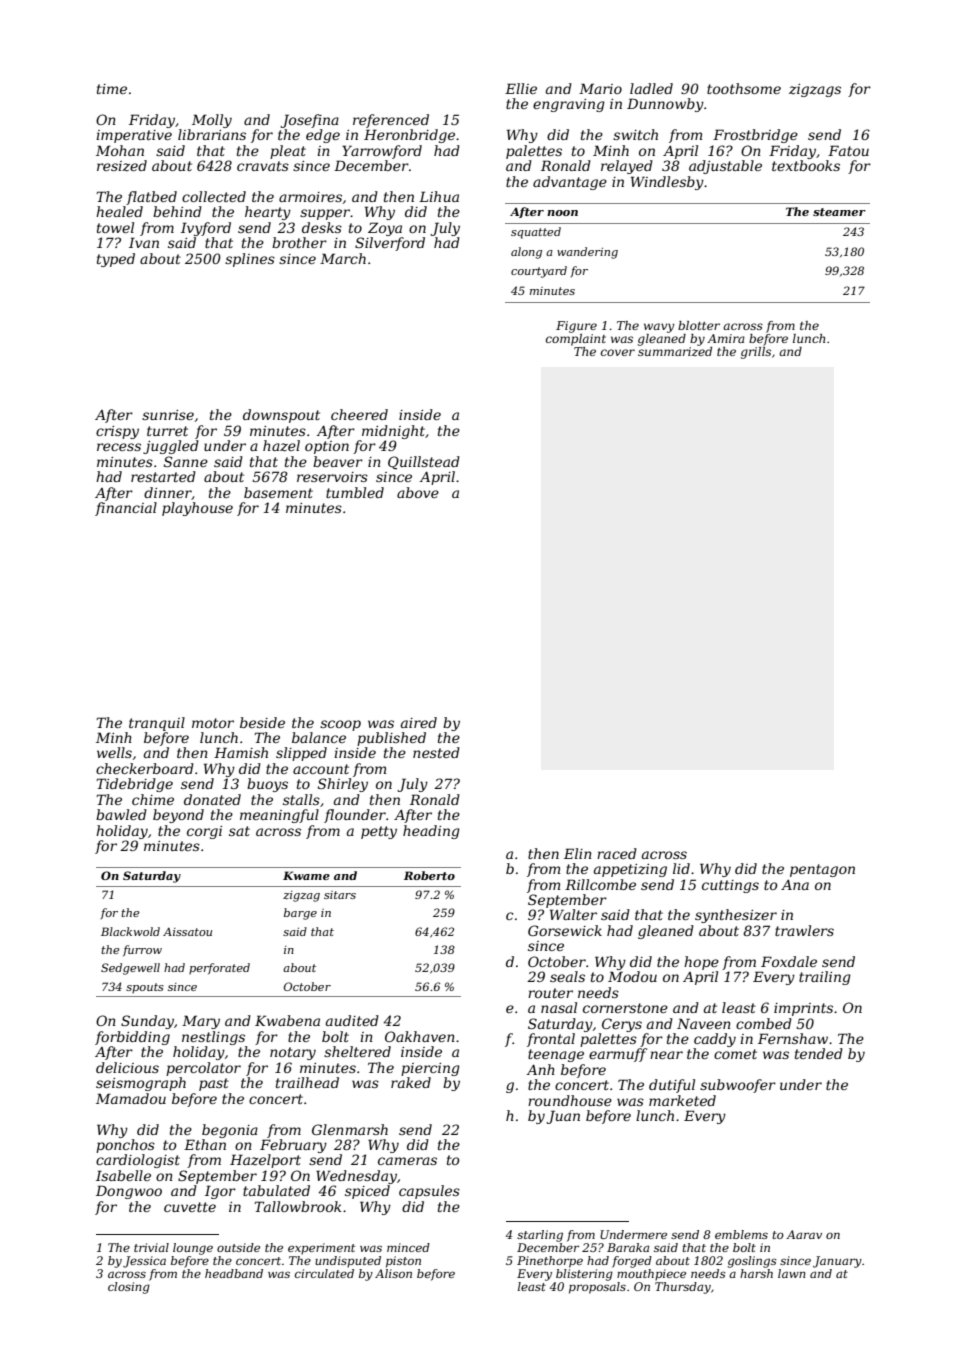  What do you see at coordinates (391, 121) in the screenshot?
I see `referenced` at bounding box center [391, 121].
